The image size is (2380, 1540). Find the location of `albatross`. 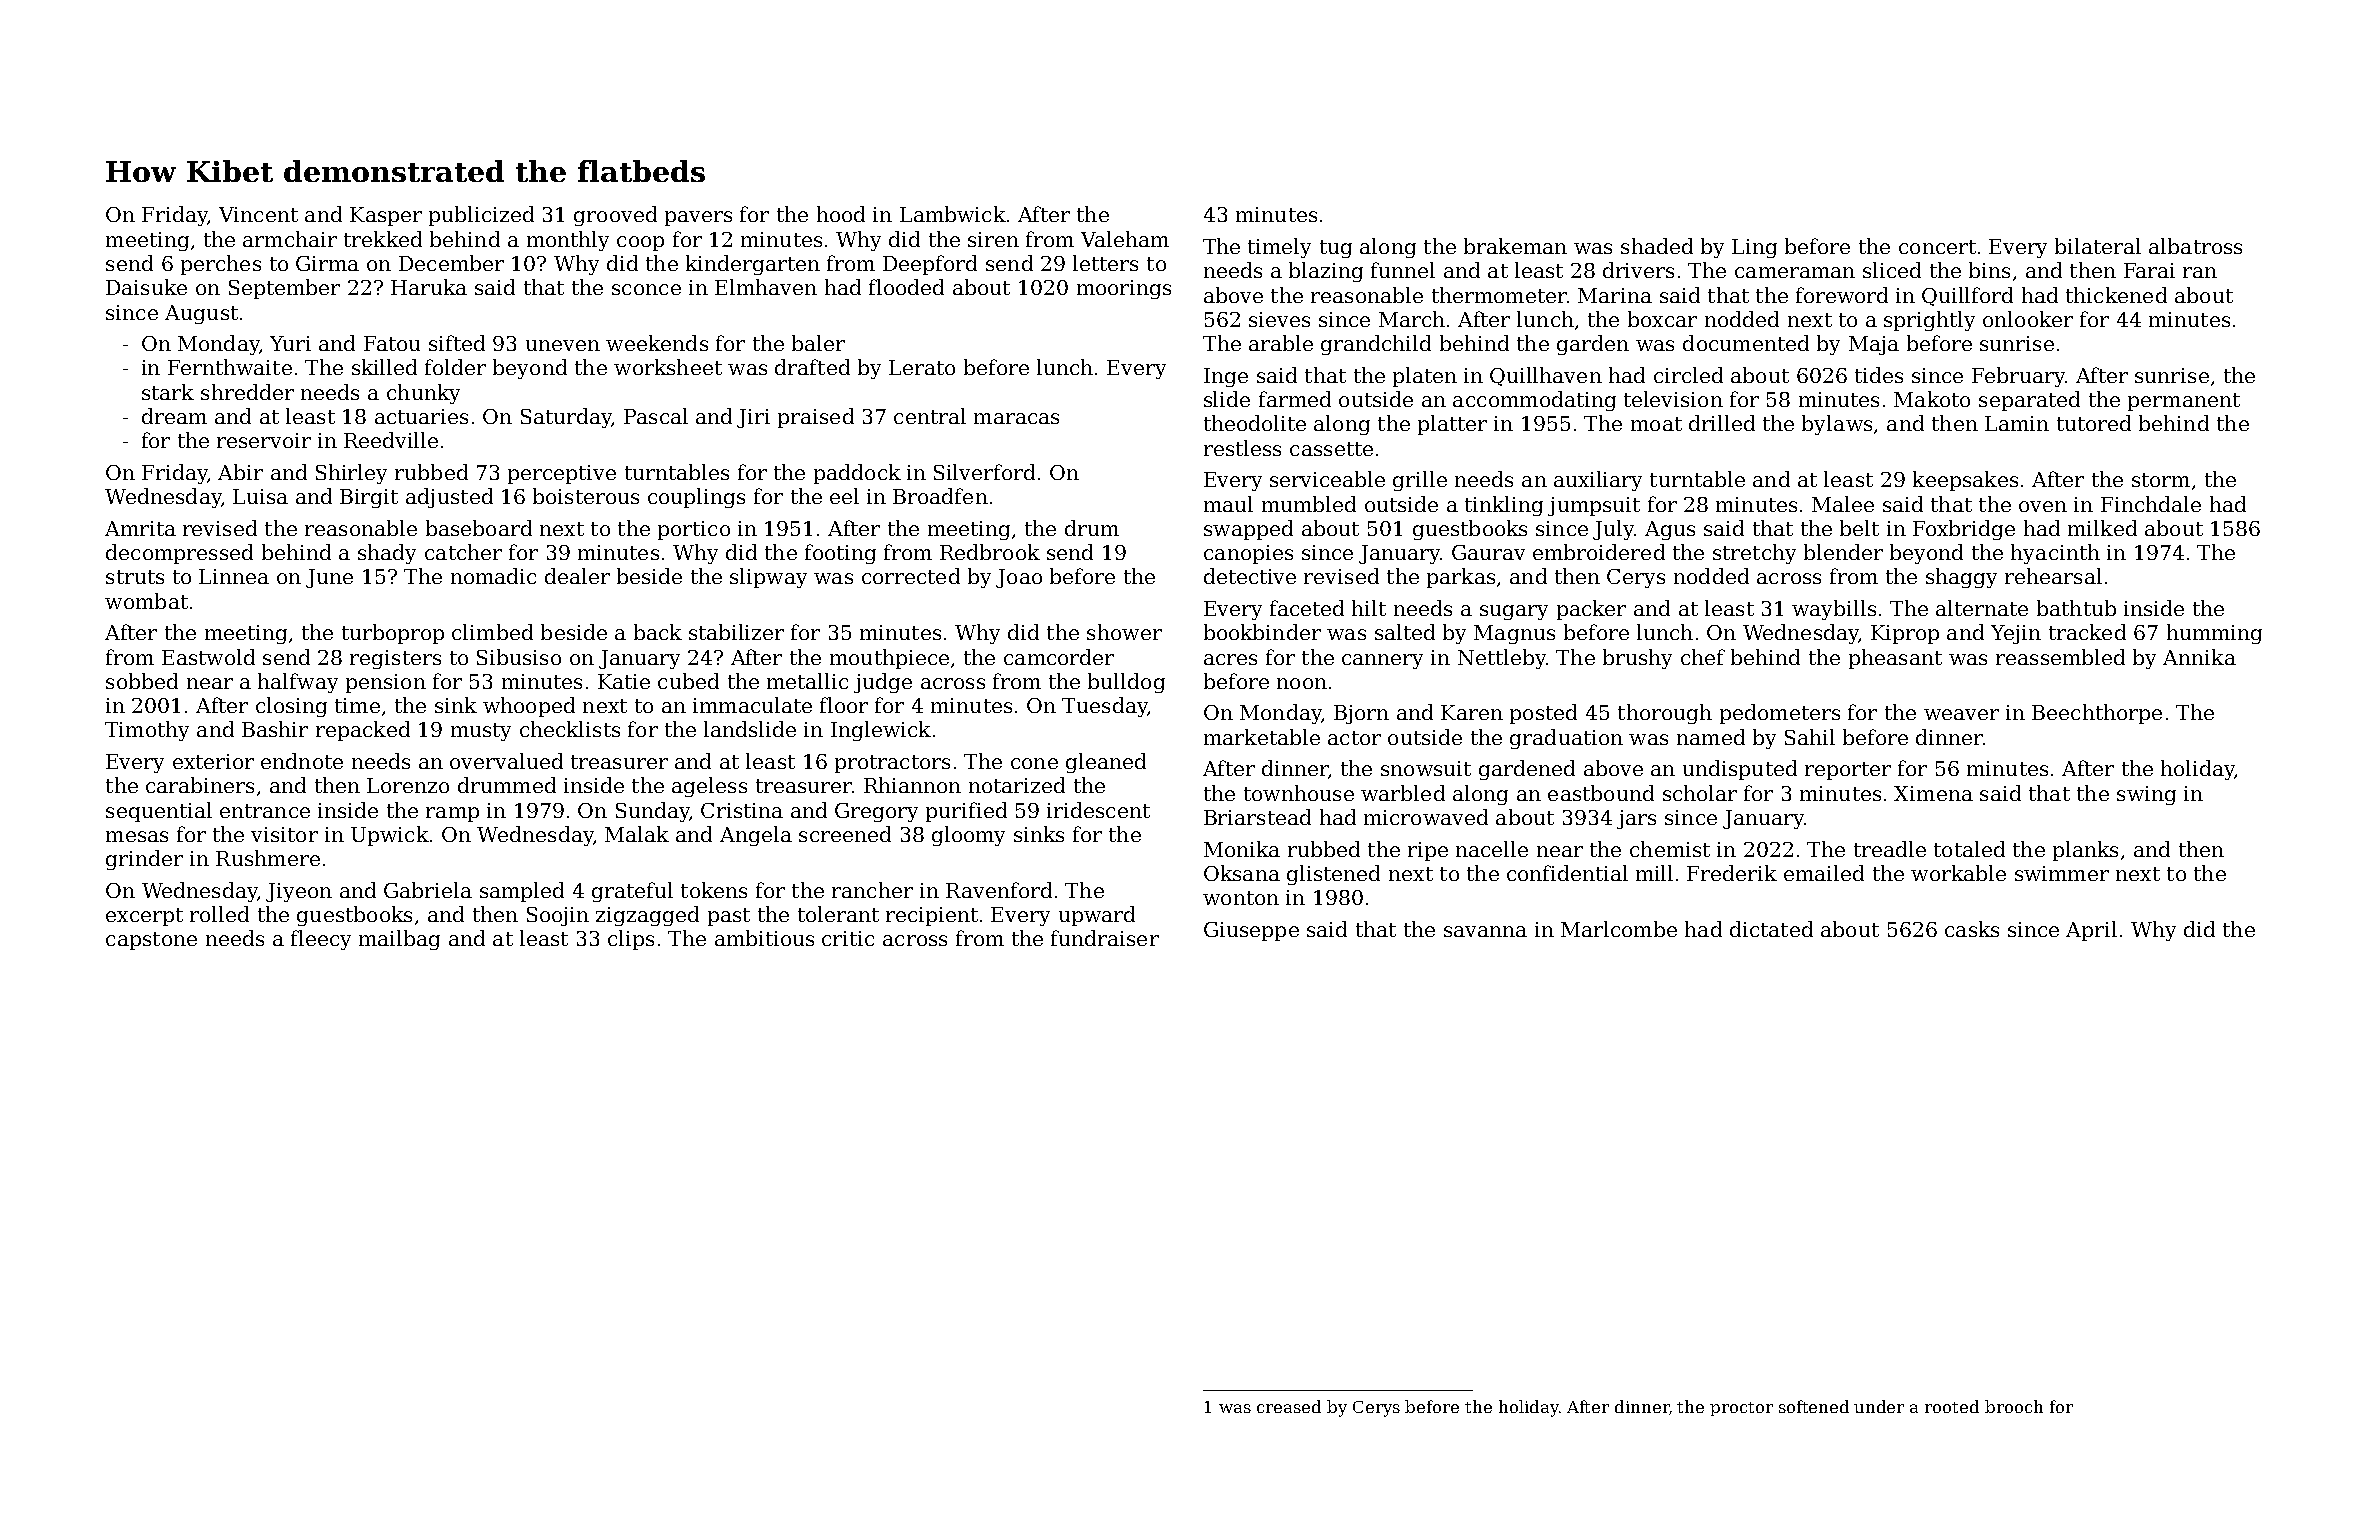

albatross is located at coordinates (2195, 246).
